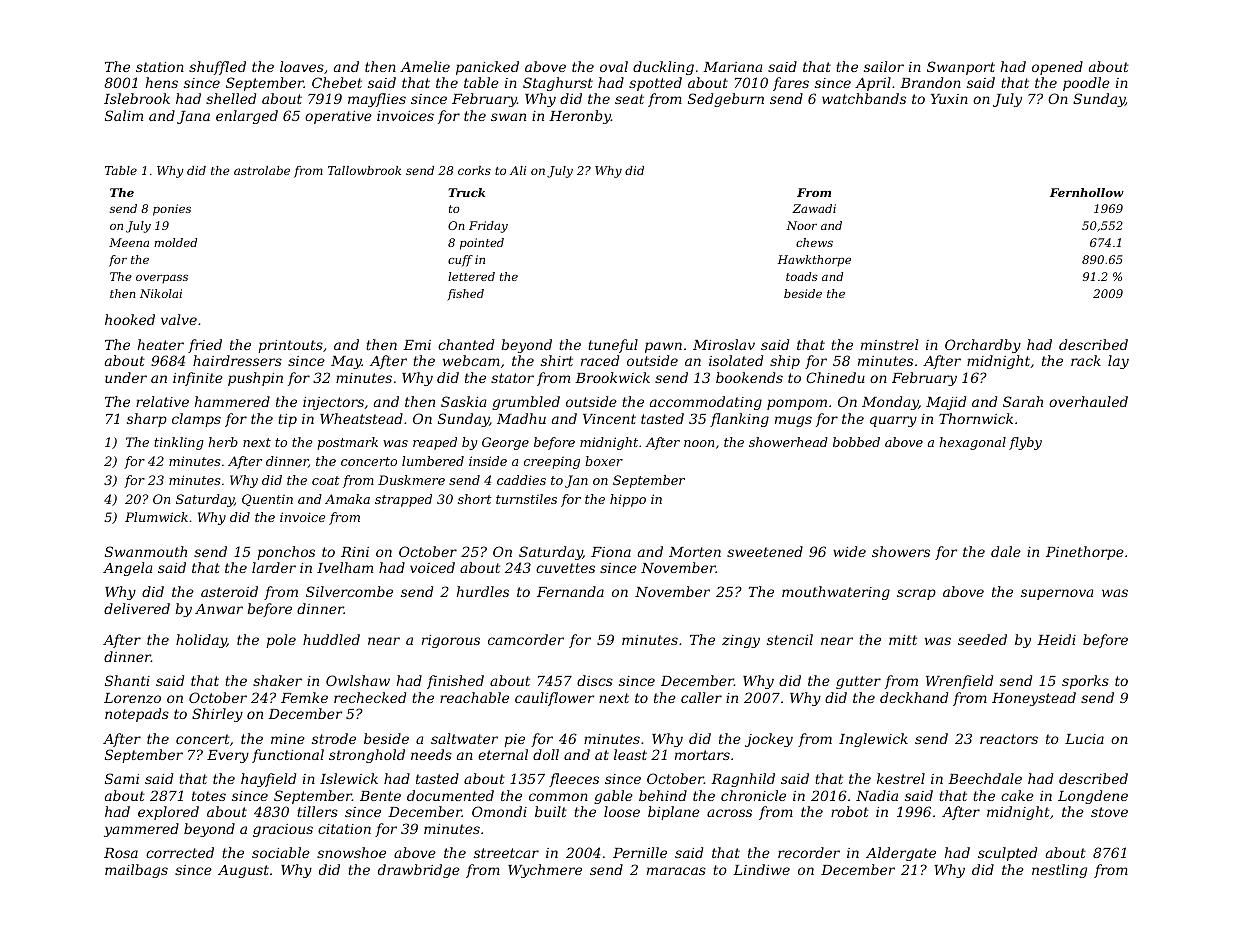 The image size is (1233, 952). Describe the element at coordinates (217, 68) in the page. I see `shuffled` at that location.
